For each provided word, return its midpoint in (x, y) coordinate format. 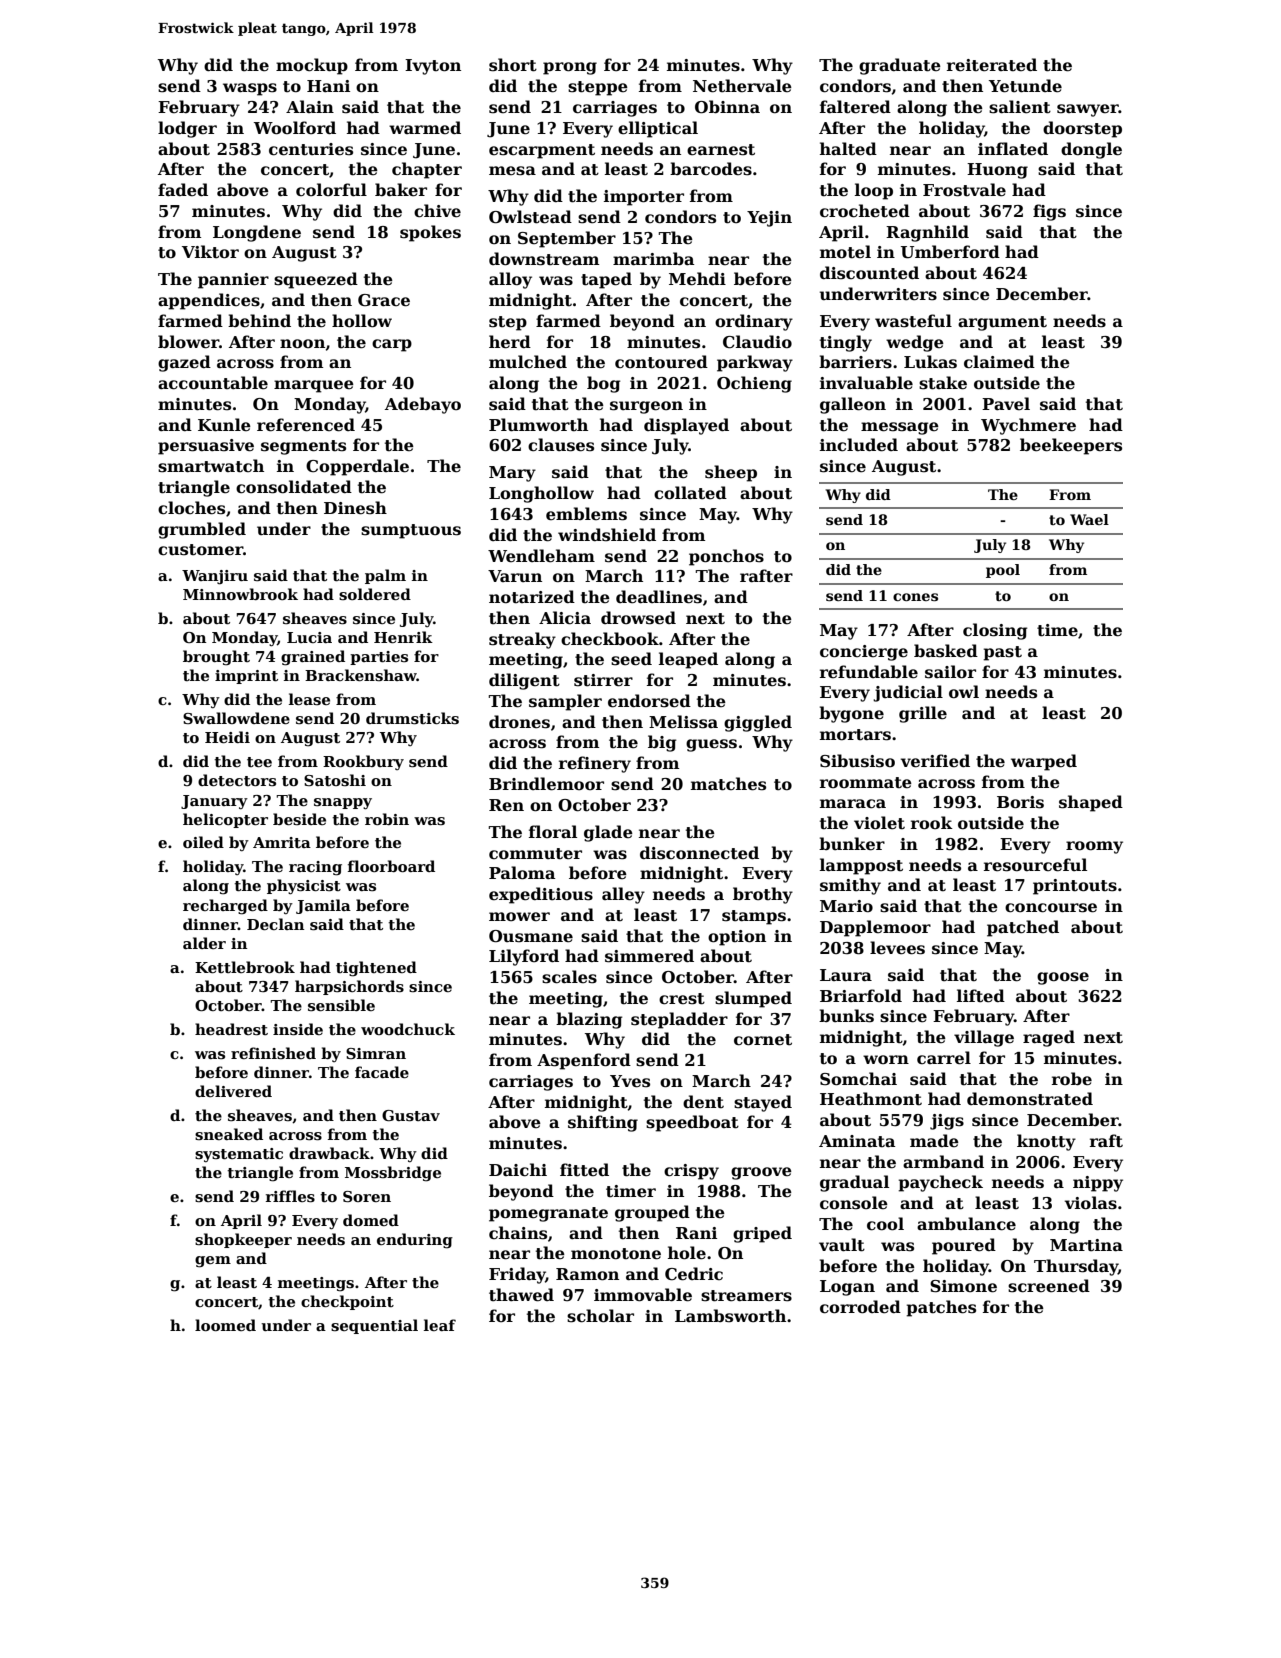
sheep (731, 473)
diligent (524, 681)
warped (1044, 762)
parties (379, 658)
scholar (600, 1316)
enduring (415, 1241)
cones (915, 597)
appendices (209, 301)
